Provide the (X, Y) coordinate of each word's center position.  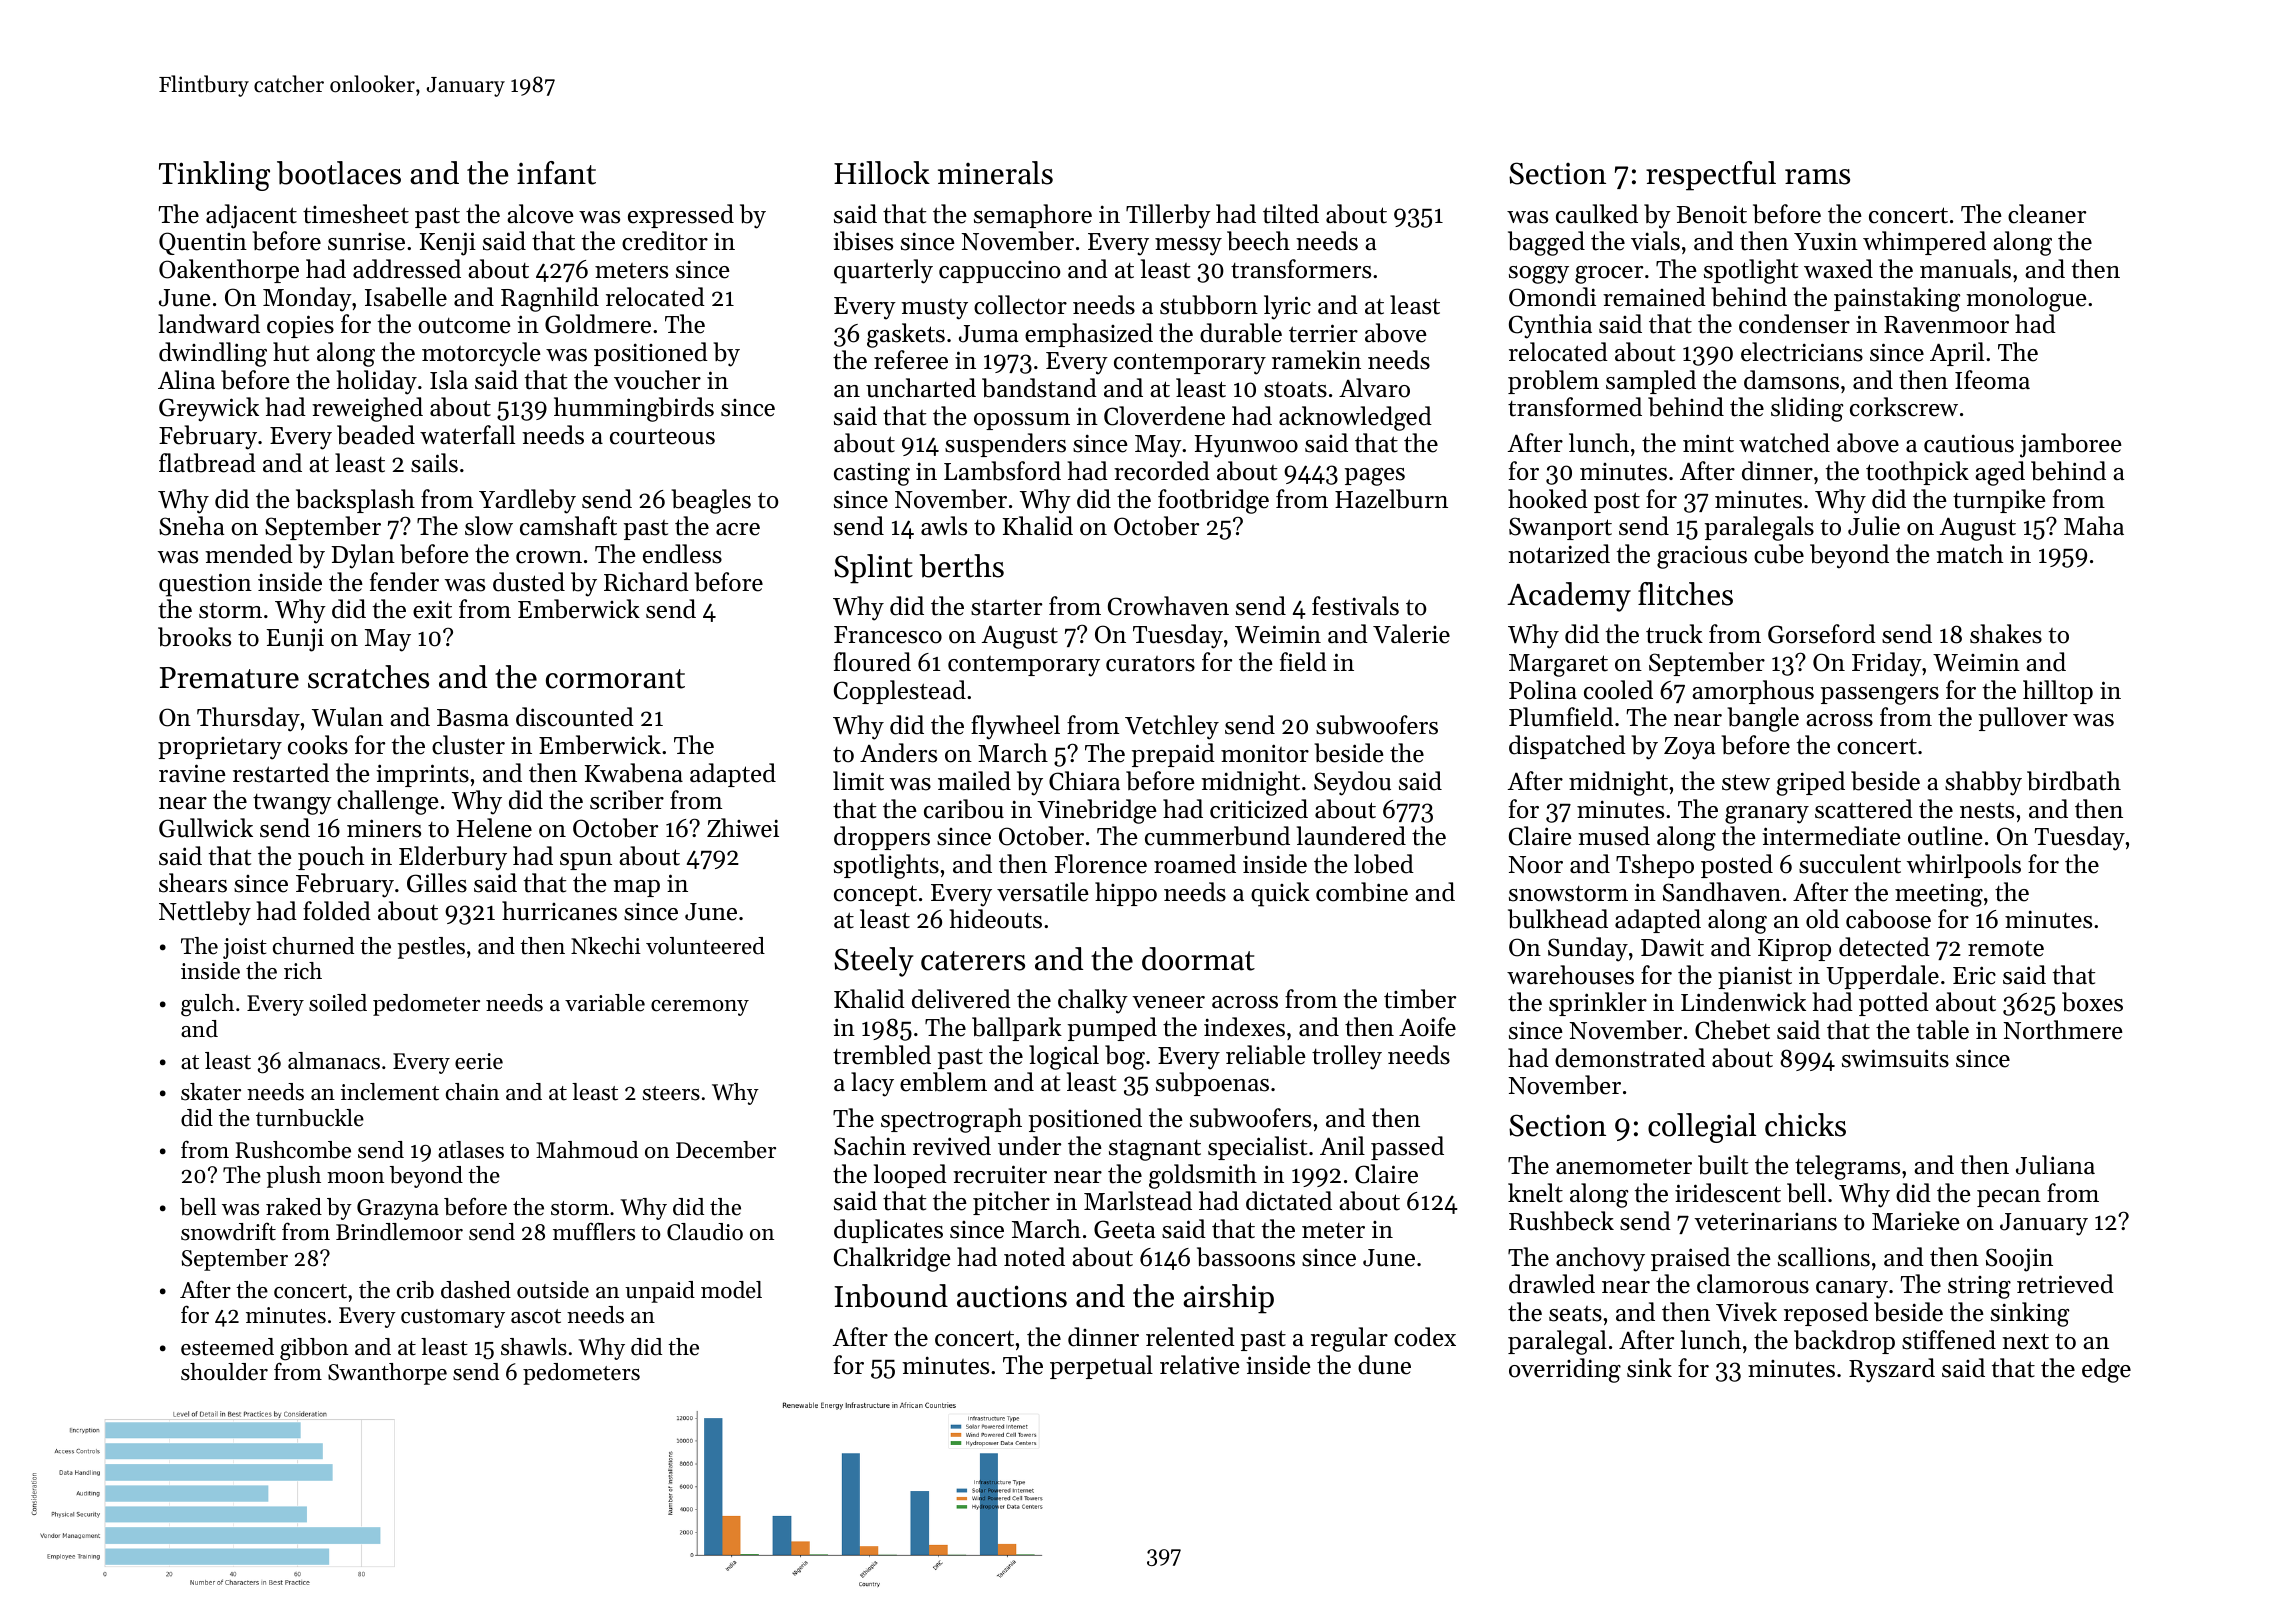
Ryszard (1892, 1370)
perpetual (1101, 1367)
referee (911, 360)
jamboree (2071, 445)
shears (193, 883)
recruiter (1000, 1174)
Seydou (1352, 783)
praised (1690, 1259)
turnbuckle (310, 1118)
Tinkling (214, 176)
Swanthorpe (387, 1374)
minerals (995, 173)
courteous (662, 437)
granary (1767, 815)
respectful (1711, 176)
